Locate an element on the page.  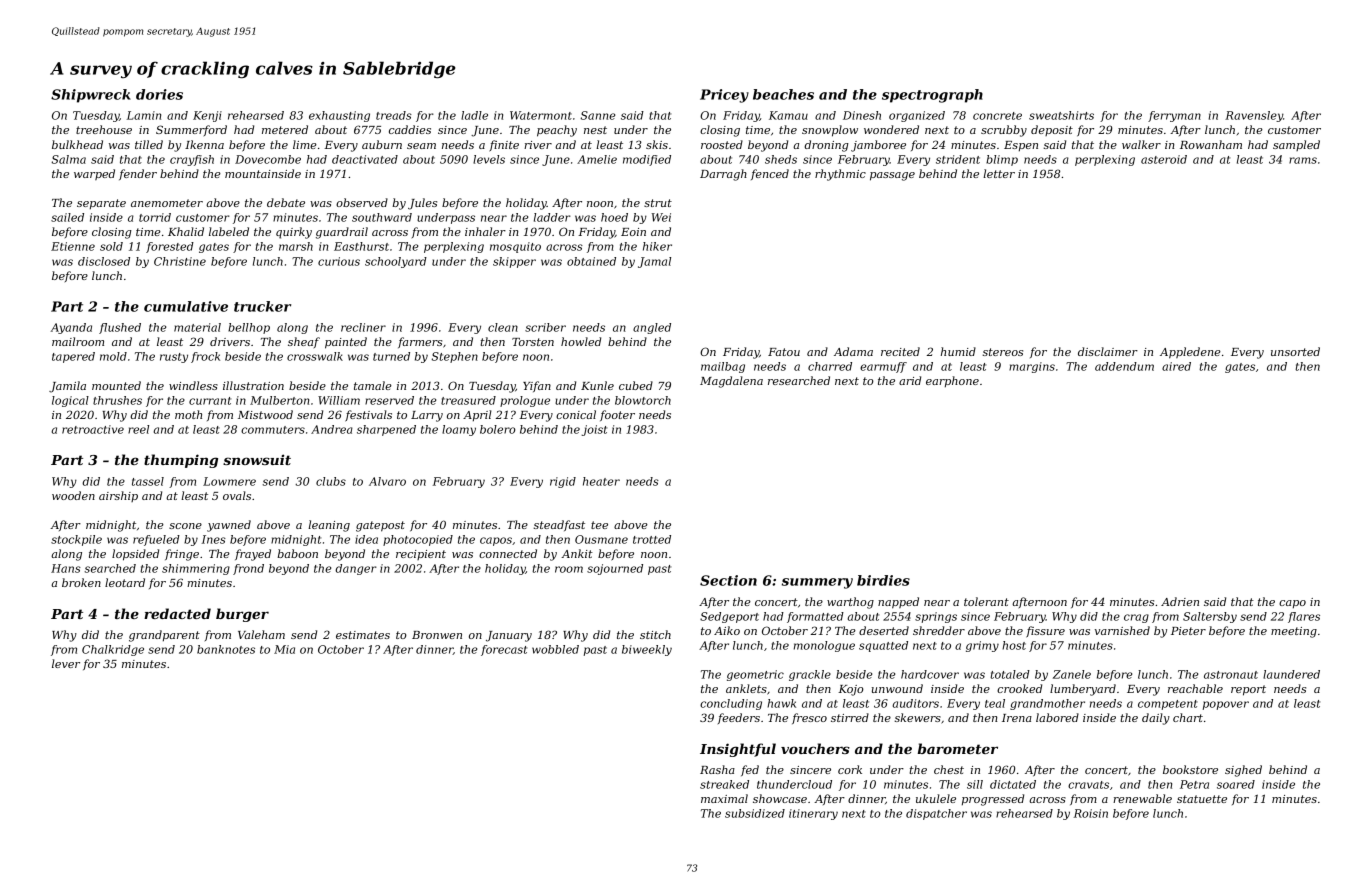
meeting is located at coordinates (1294, 632).
